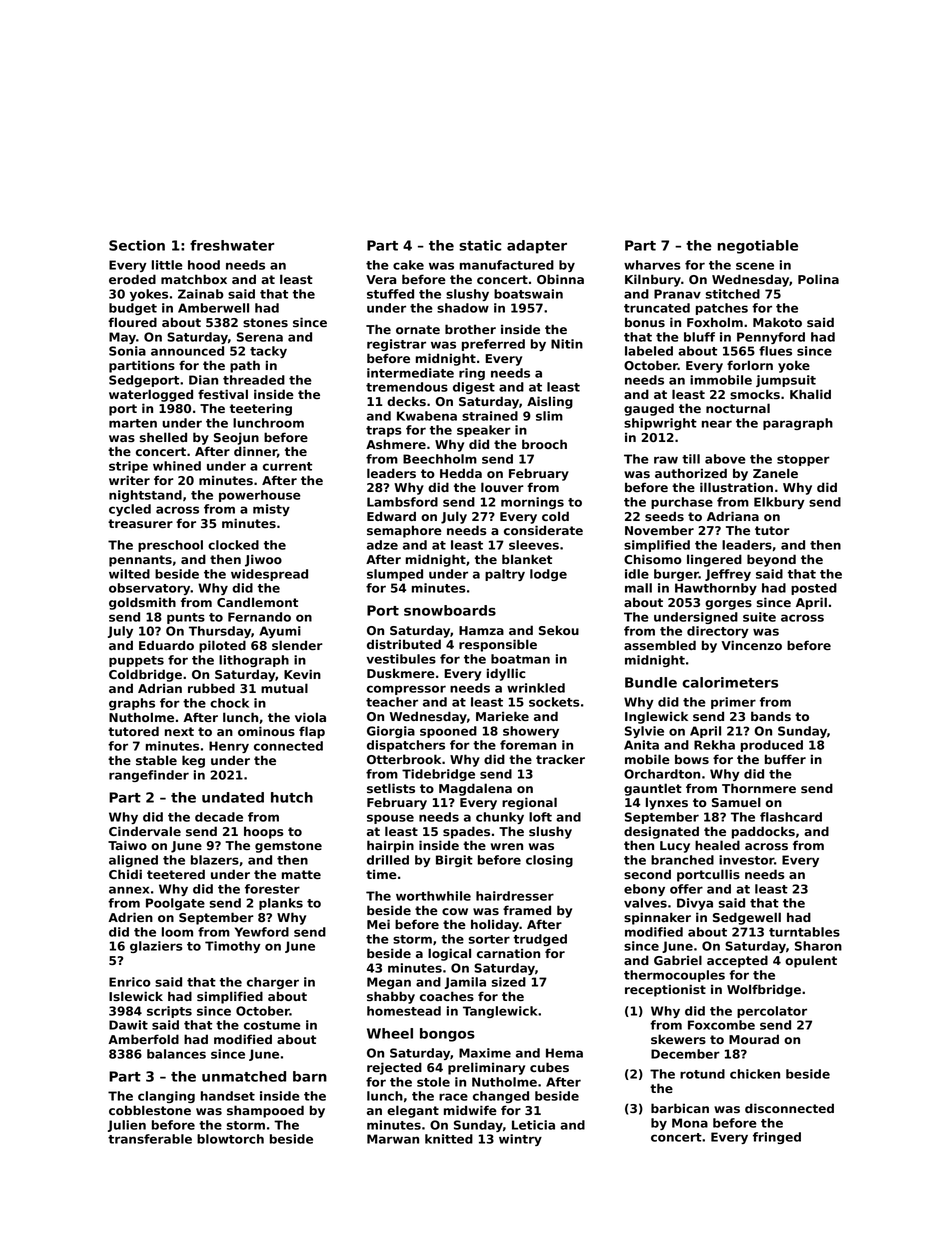 The height and width of the screenshot is (1233, 952). Describe the element at coordinates (265, 322) in the screenshot. I see `stones` at that location.
